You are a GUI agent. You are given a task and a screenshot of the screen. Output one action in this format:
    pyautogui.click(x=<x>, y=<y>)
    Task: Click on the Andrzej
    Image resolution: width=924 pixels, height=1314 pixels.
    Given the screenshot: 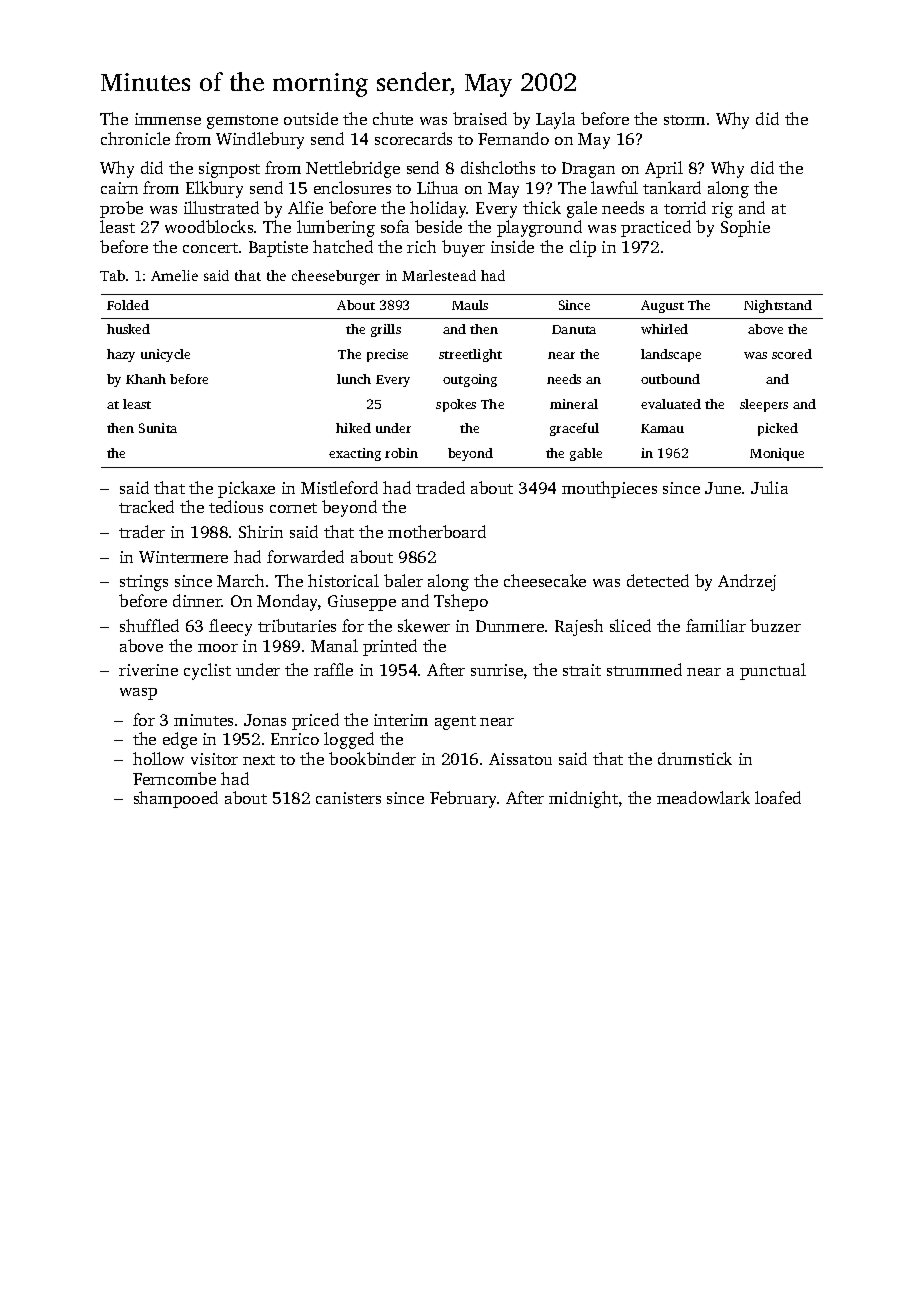 What is the action you would take?
    pyautogui.click(x=747, y=582)
